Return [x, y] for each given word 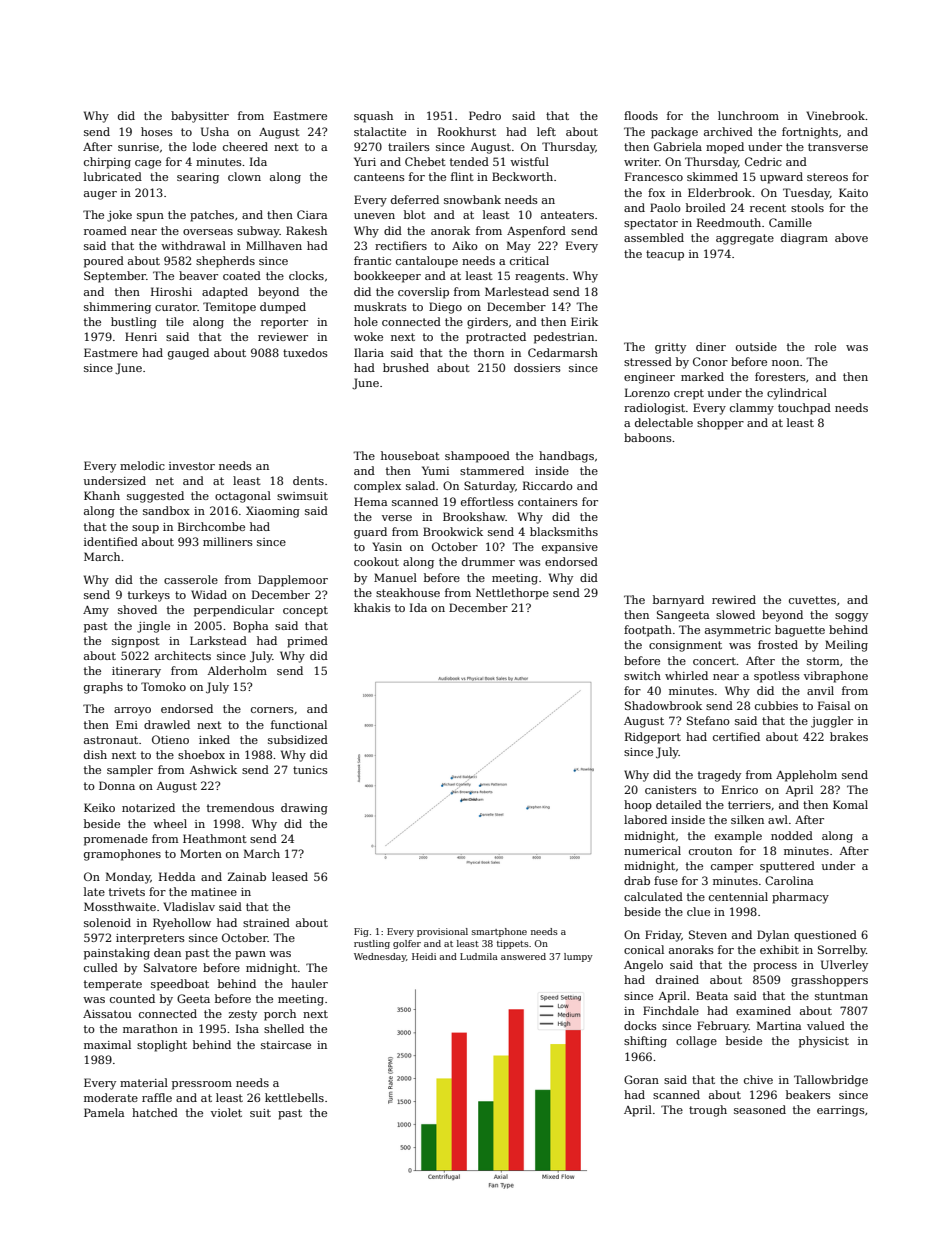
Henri [141, 336]
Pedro [485, 115]
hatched [155, 1112]
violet [226, 1112]
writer [641, 162]
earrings [841, 1111]
